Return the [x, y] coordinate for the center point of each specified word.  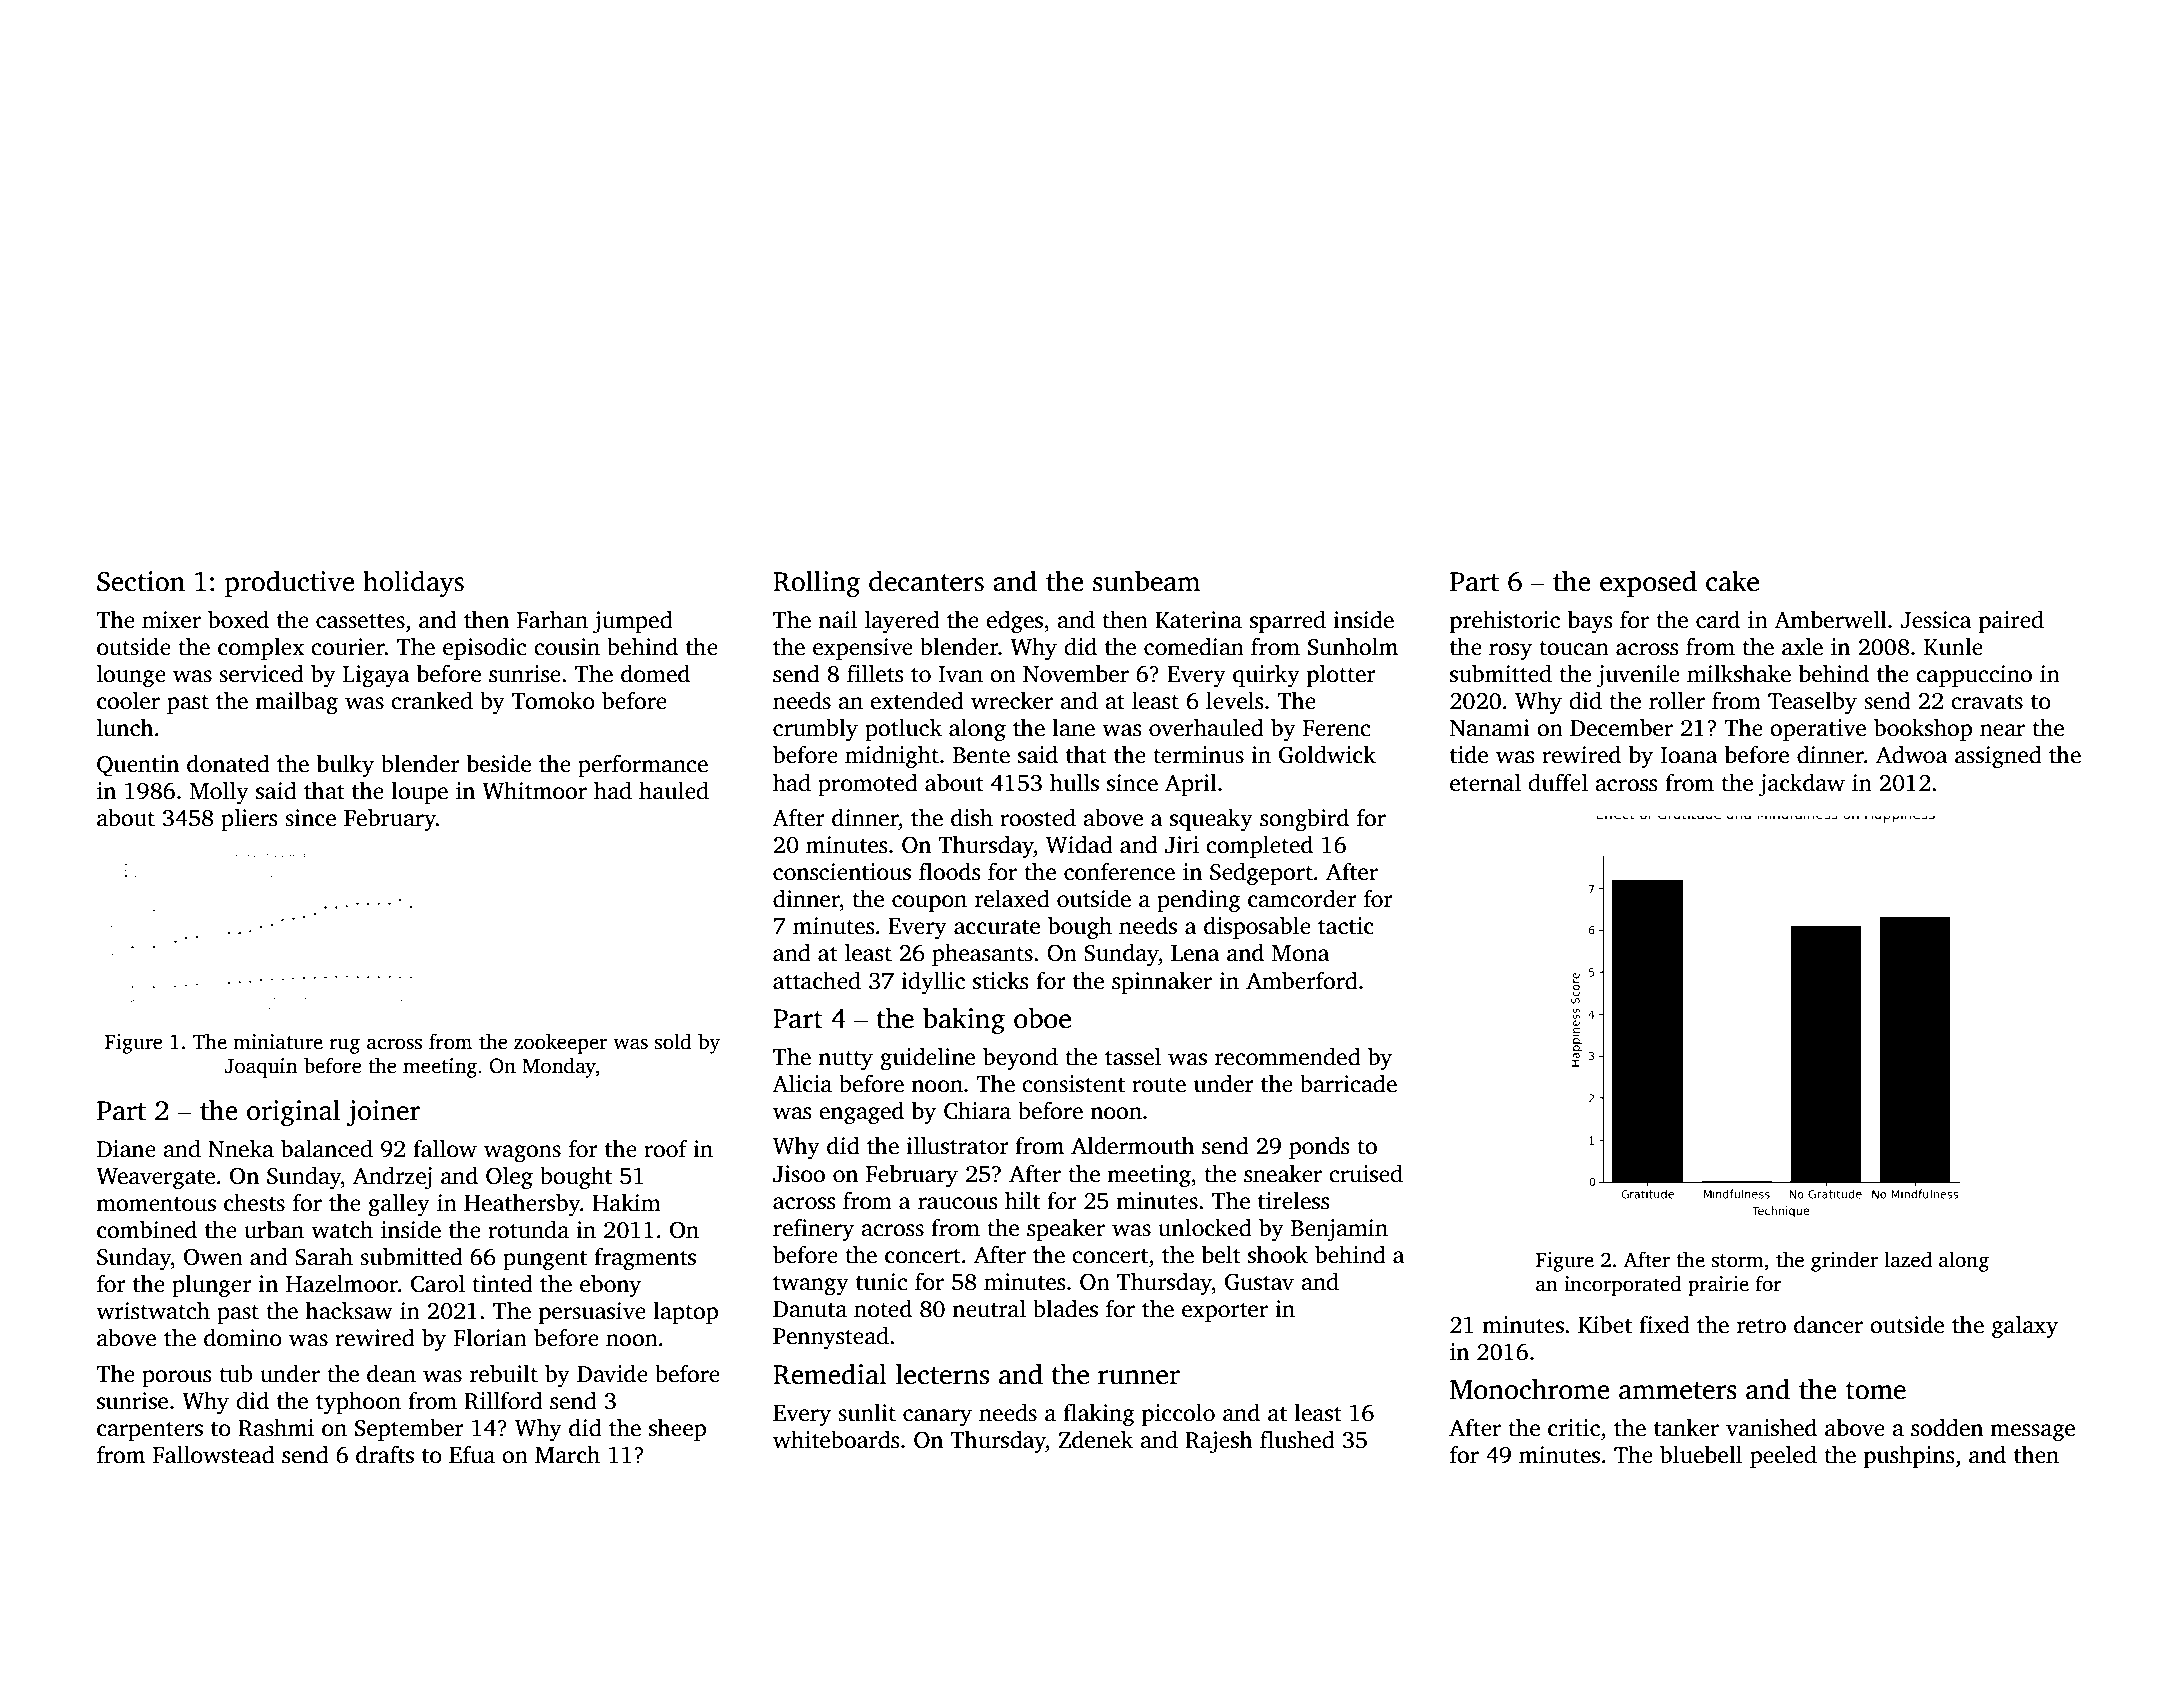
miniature [278, 1042]
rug [345, 1046]
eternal [1485, 782]
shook [1278, 1254]
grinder [1844, 1261]
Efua [472, 1454]
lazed [1908, 1259]
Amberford [1302, 980]
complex [261, 648]
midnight [892, 757]
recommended [1288, 1056]
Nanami [1490, 728]
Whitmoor [534, 790]
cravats [1987, 702]
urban [274, 1229]
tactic [1346, 926]
